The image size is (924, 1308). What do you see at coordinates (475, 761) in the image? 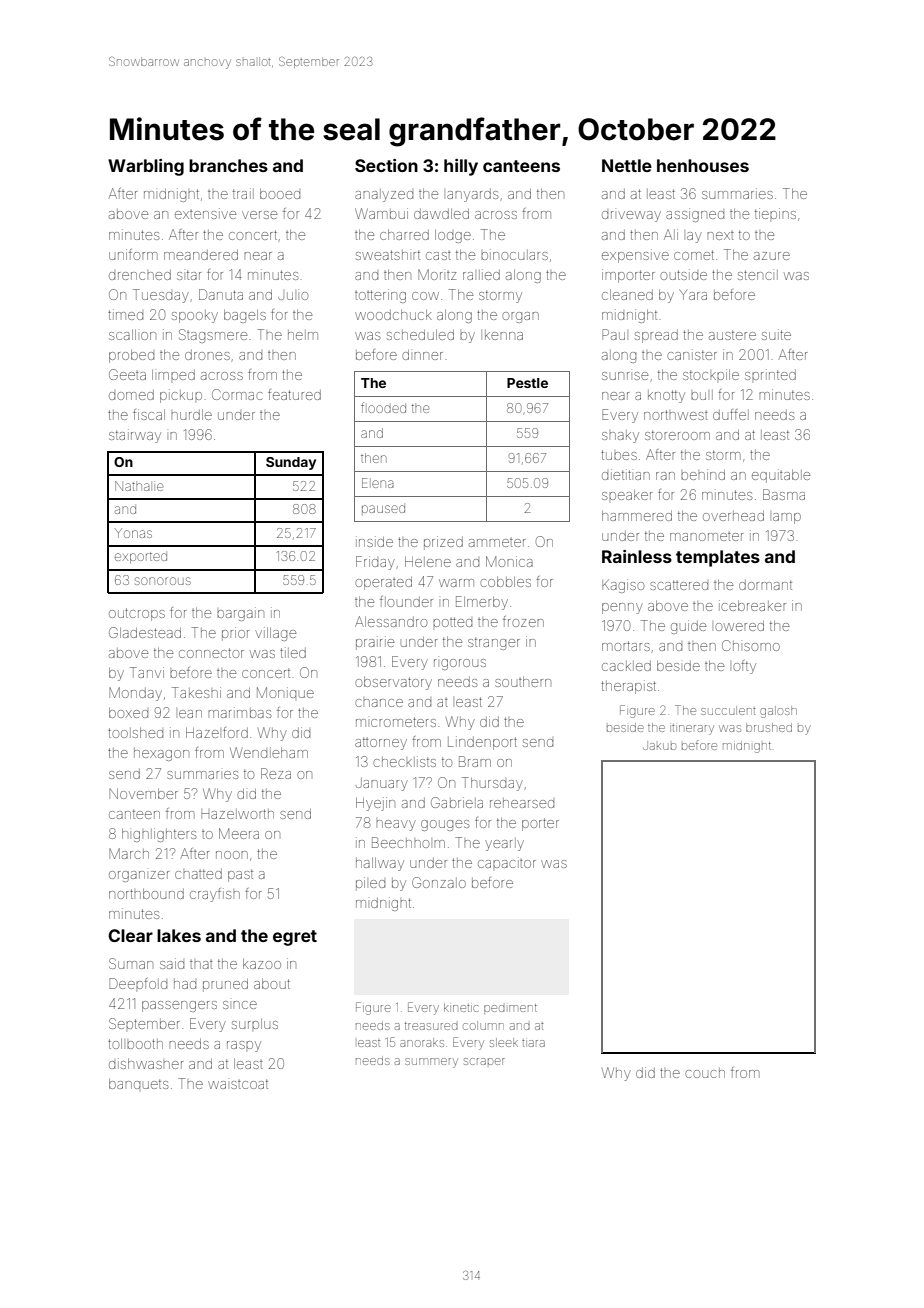
I see `Bram` at bounding box center [475, 761].
